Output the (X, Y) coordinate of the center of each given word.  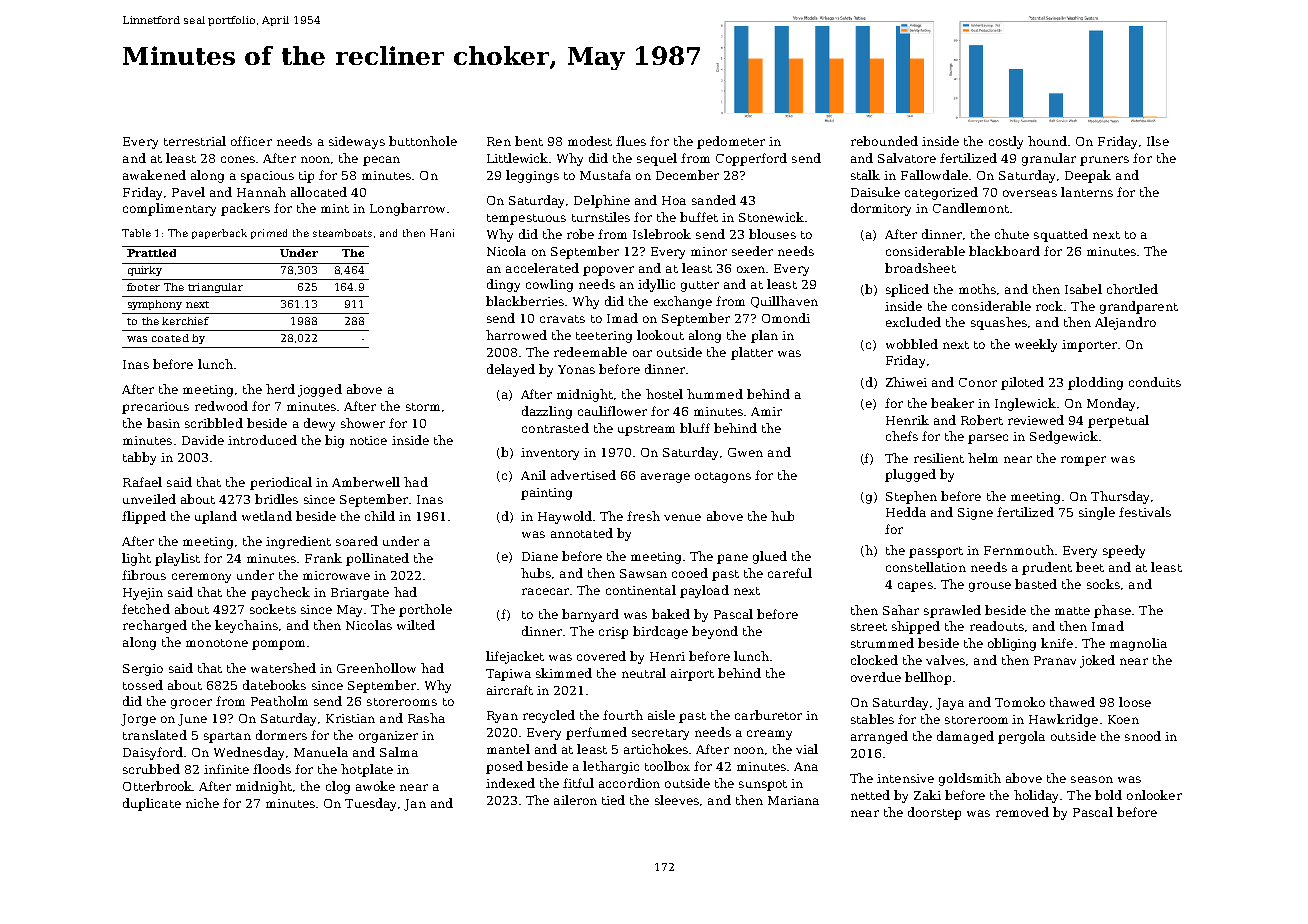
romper (1083, 461)
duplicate (152, 804)
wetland (267, 516)
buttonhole (423, 141)
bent (529, 141)
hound (1047, 141)
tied (613, 800)
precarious (155, 408)
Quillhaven (784, 302)
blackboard (1004, 251)
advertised (583, 475)
